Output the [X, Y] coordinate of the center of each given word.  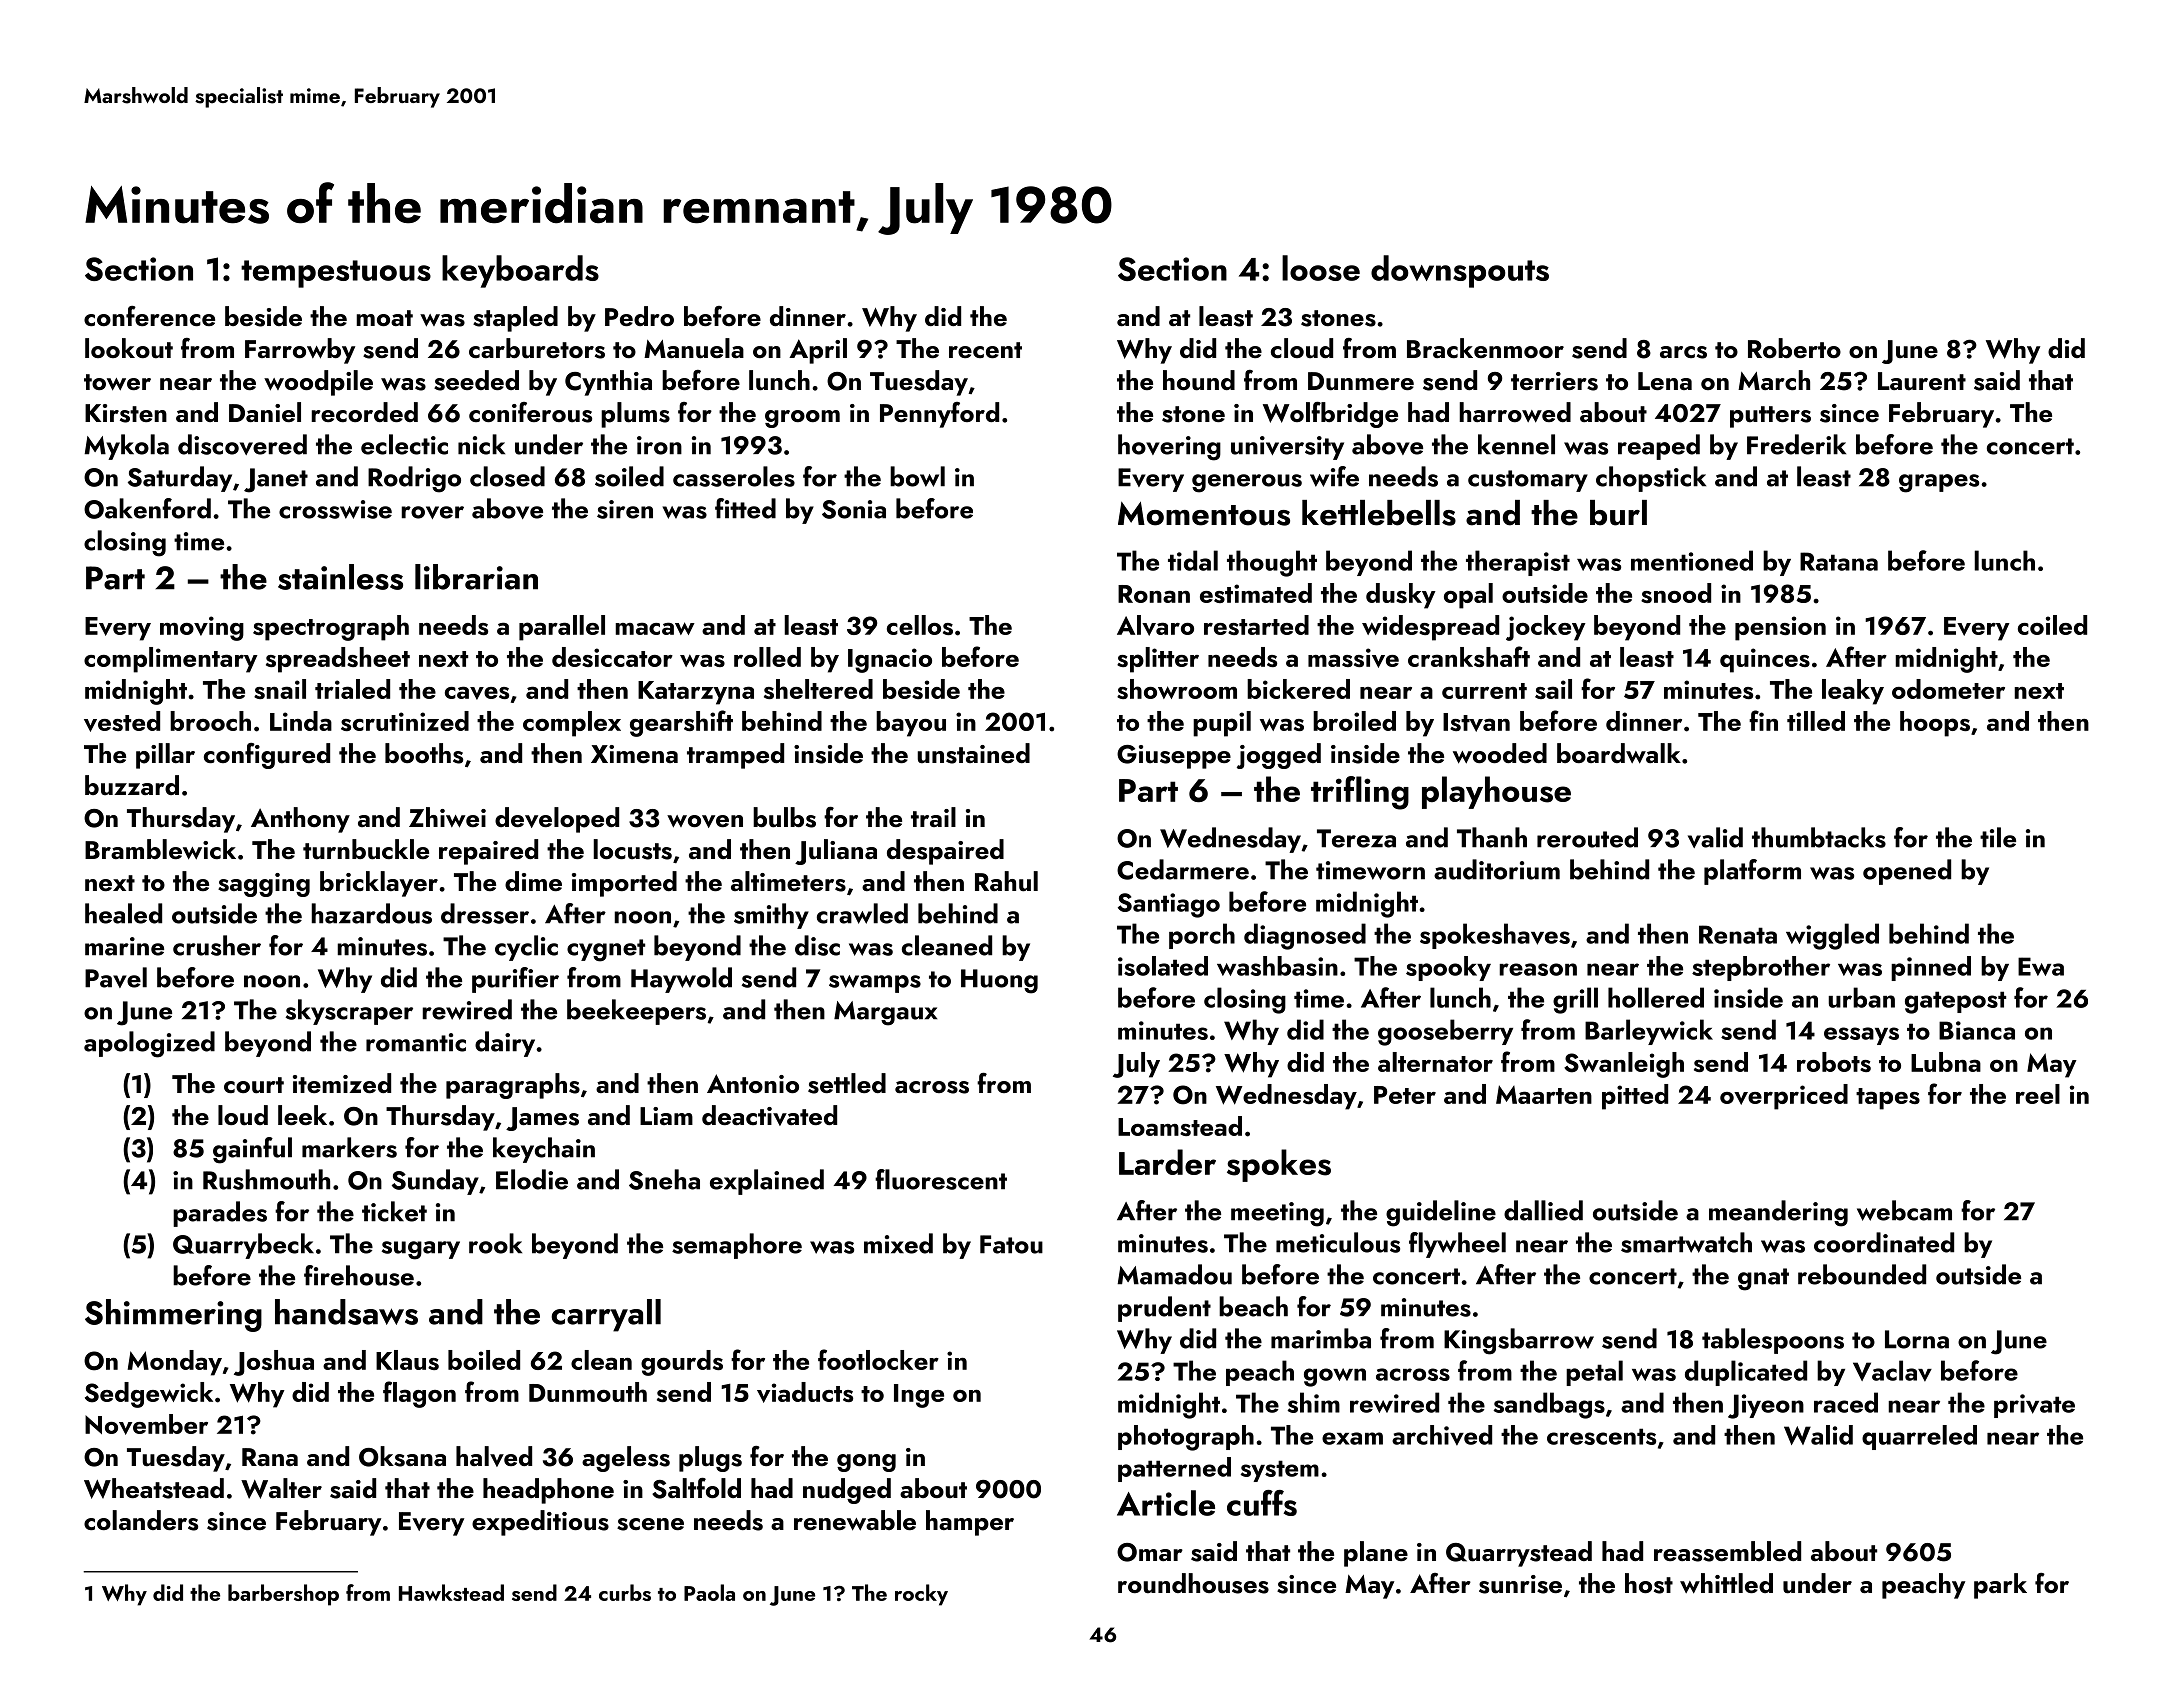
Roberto [1794, 348]
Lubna [1946, 1062]
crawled [862, 913]
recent [985, 350]
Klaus [407, 1360]
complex [572, 724]
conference [149, 316]
